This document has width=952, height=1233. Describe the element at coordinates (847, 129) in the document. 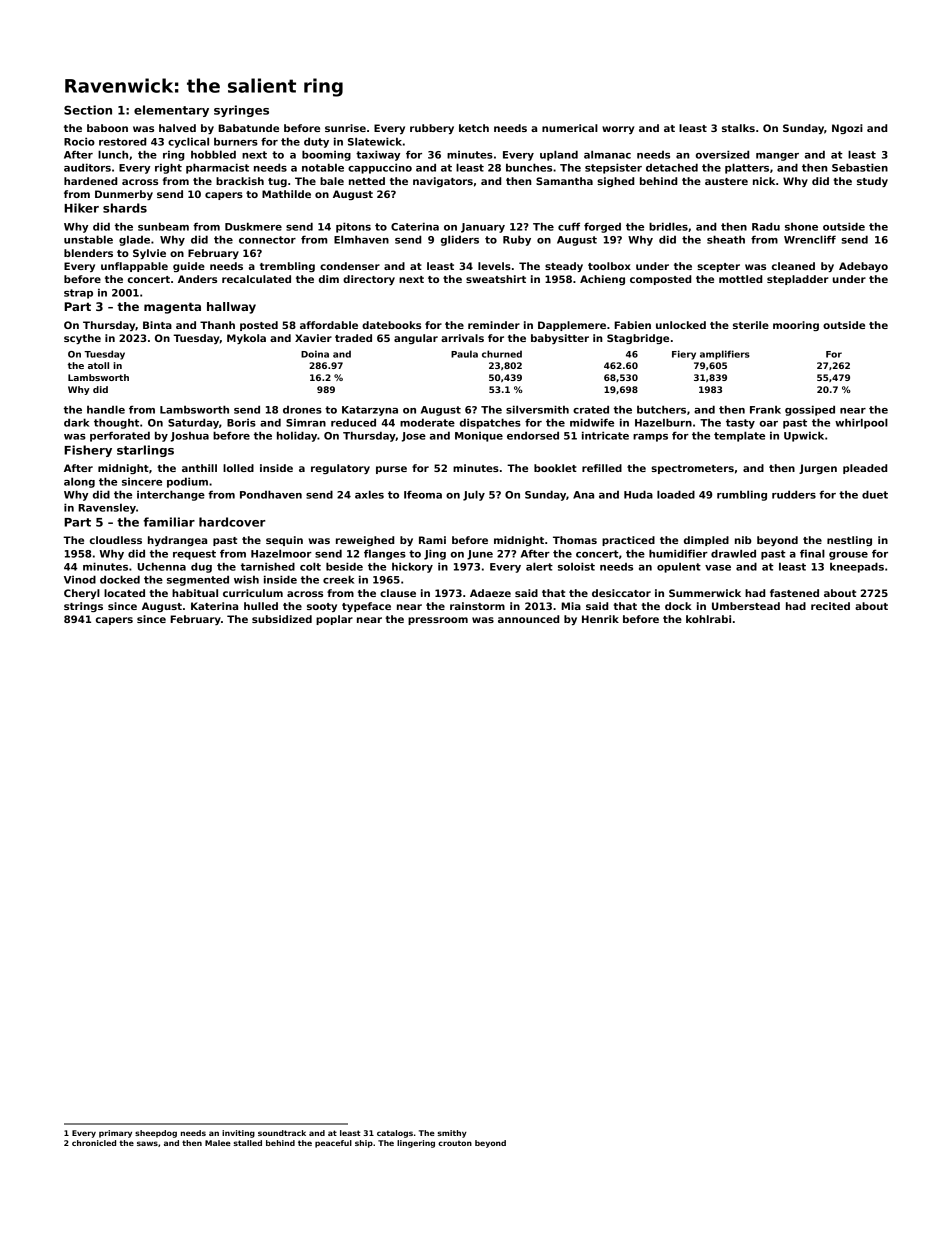

I see `Ngozi` at that location.
